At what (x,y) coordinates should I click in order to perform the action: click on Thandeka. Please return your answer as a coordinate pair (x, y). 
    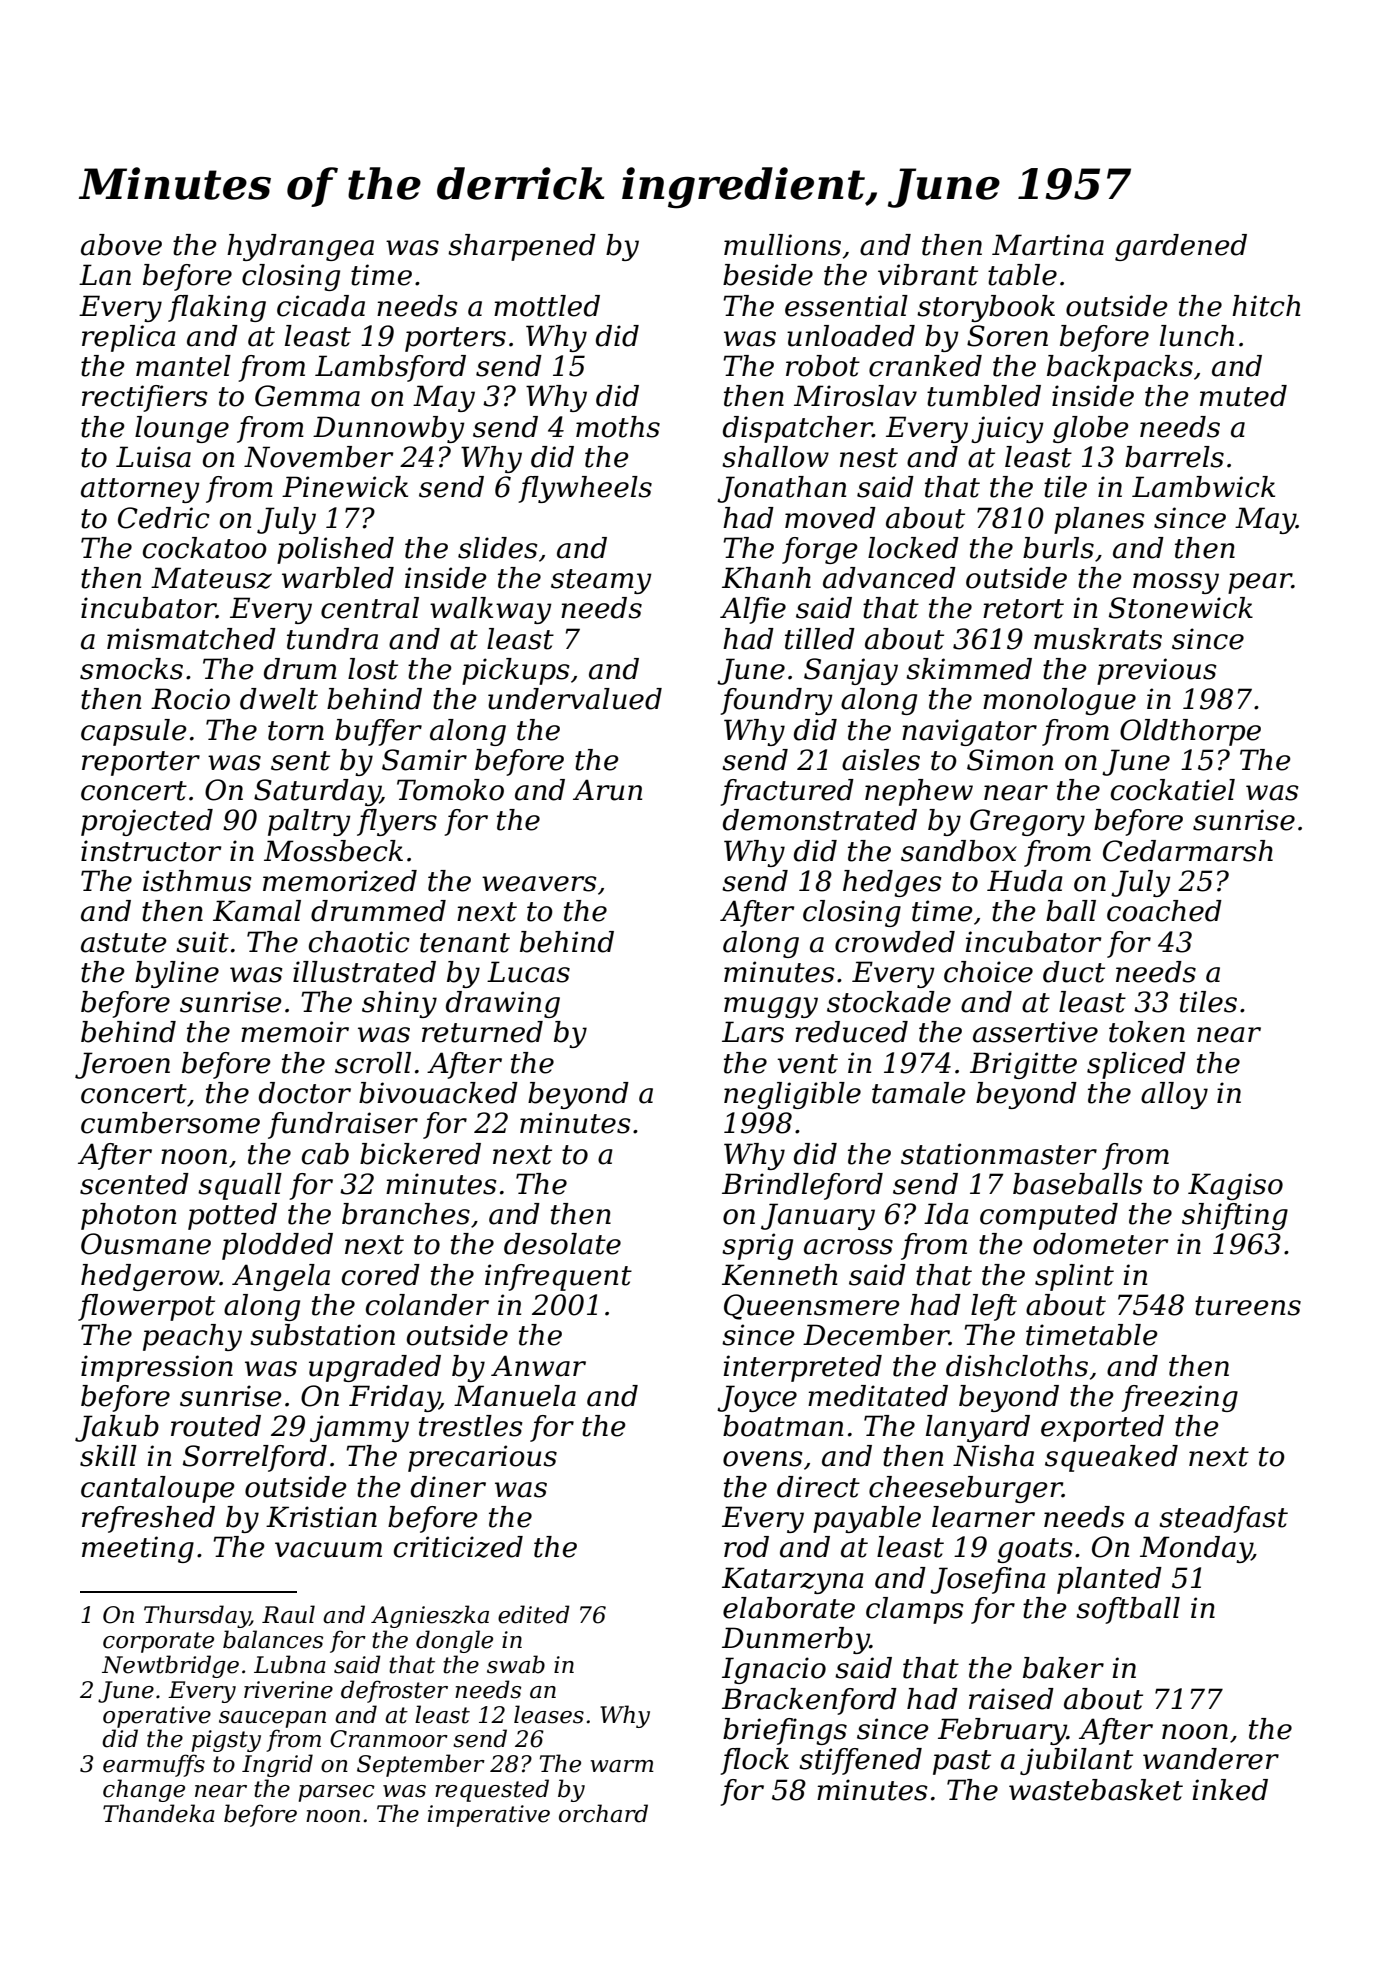
    Looking at the image, I should click on (159, 1813).
